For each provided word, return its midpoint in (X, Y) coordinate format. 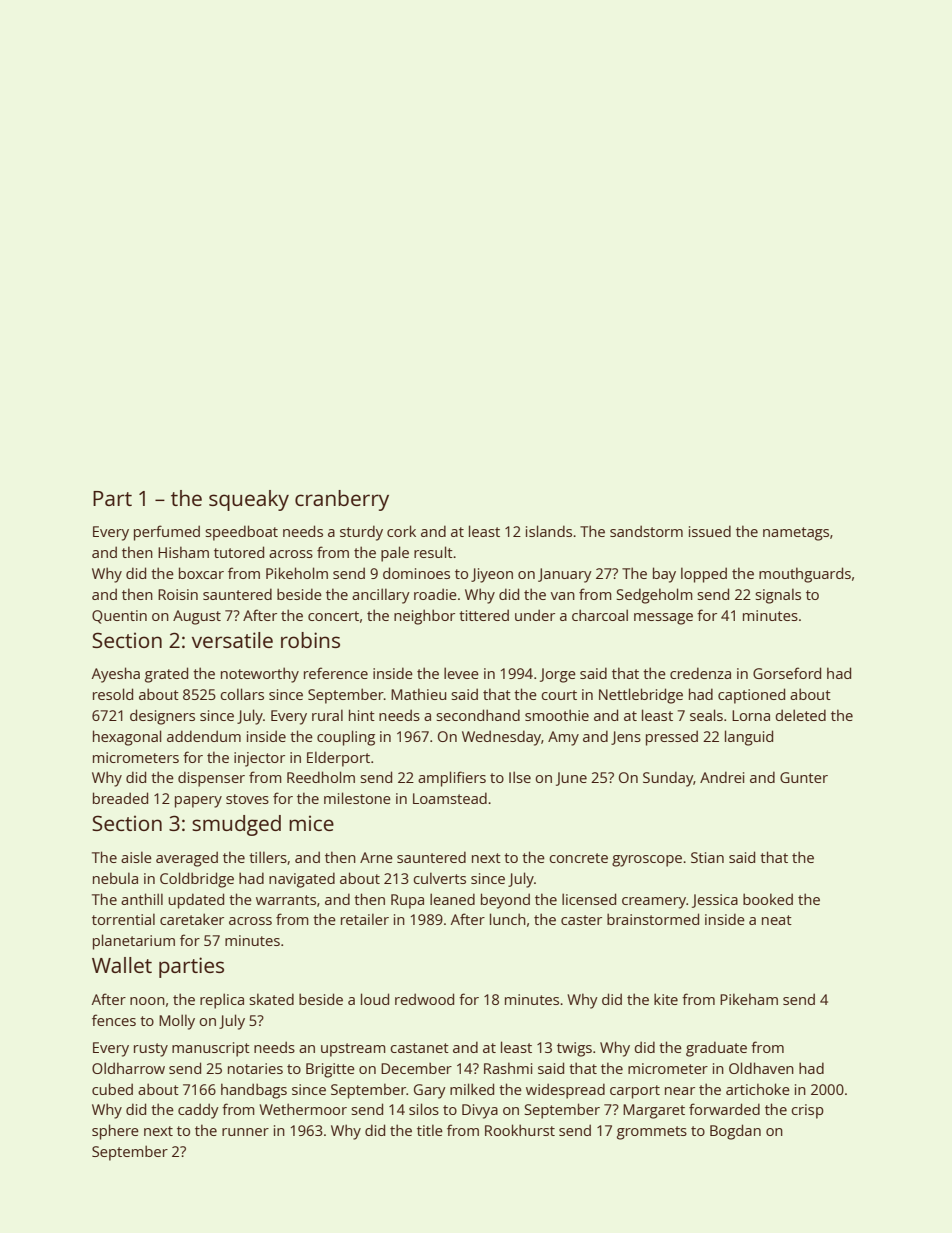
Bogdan (735, 1132)
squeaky (249, 500)
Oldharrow (128, 1068)
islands (549, 531)
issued (710, 531)
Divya (480, 1111)
